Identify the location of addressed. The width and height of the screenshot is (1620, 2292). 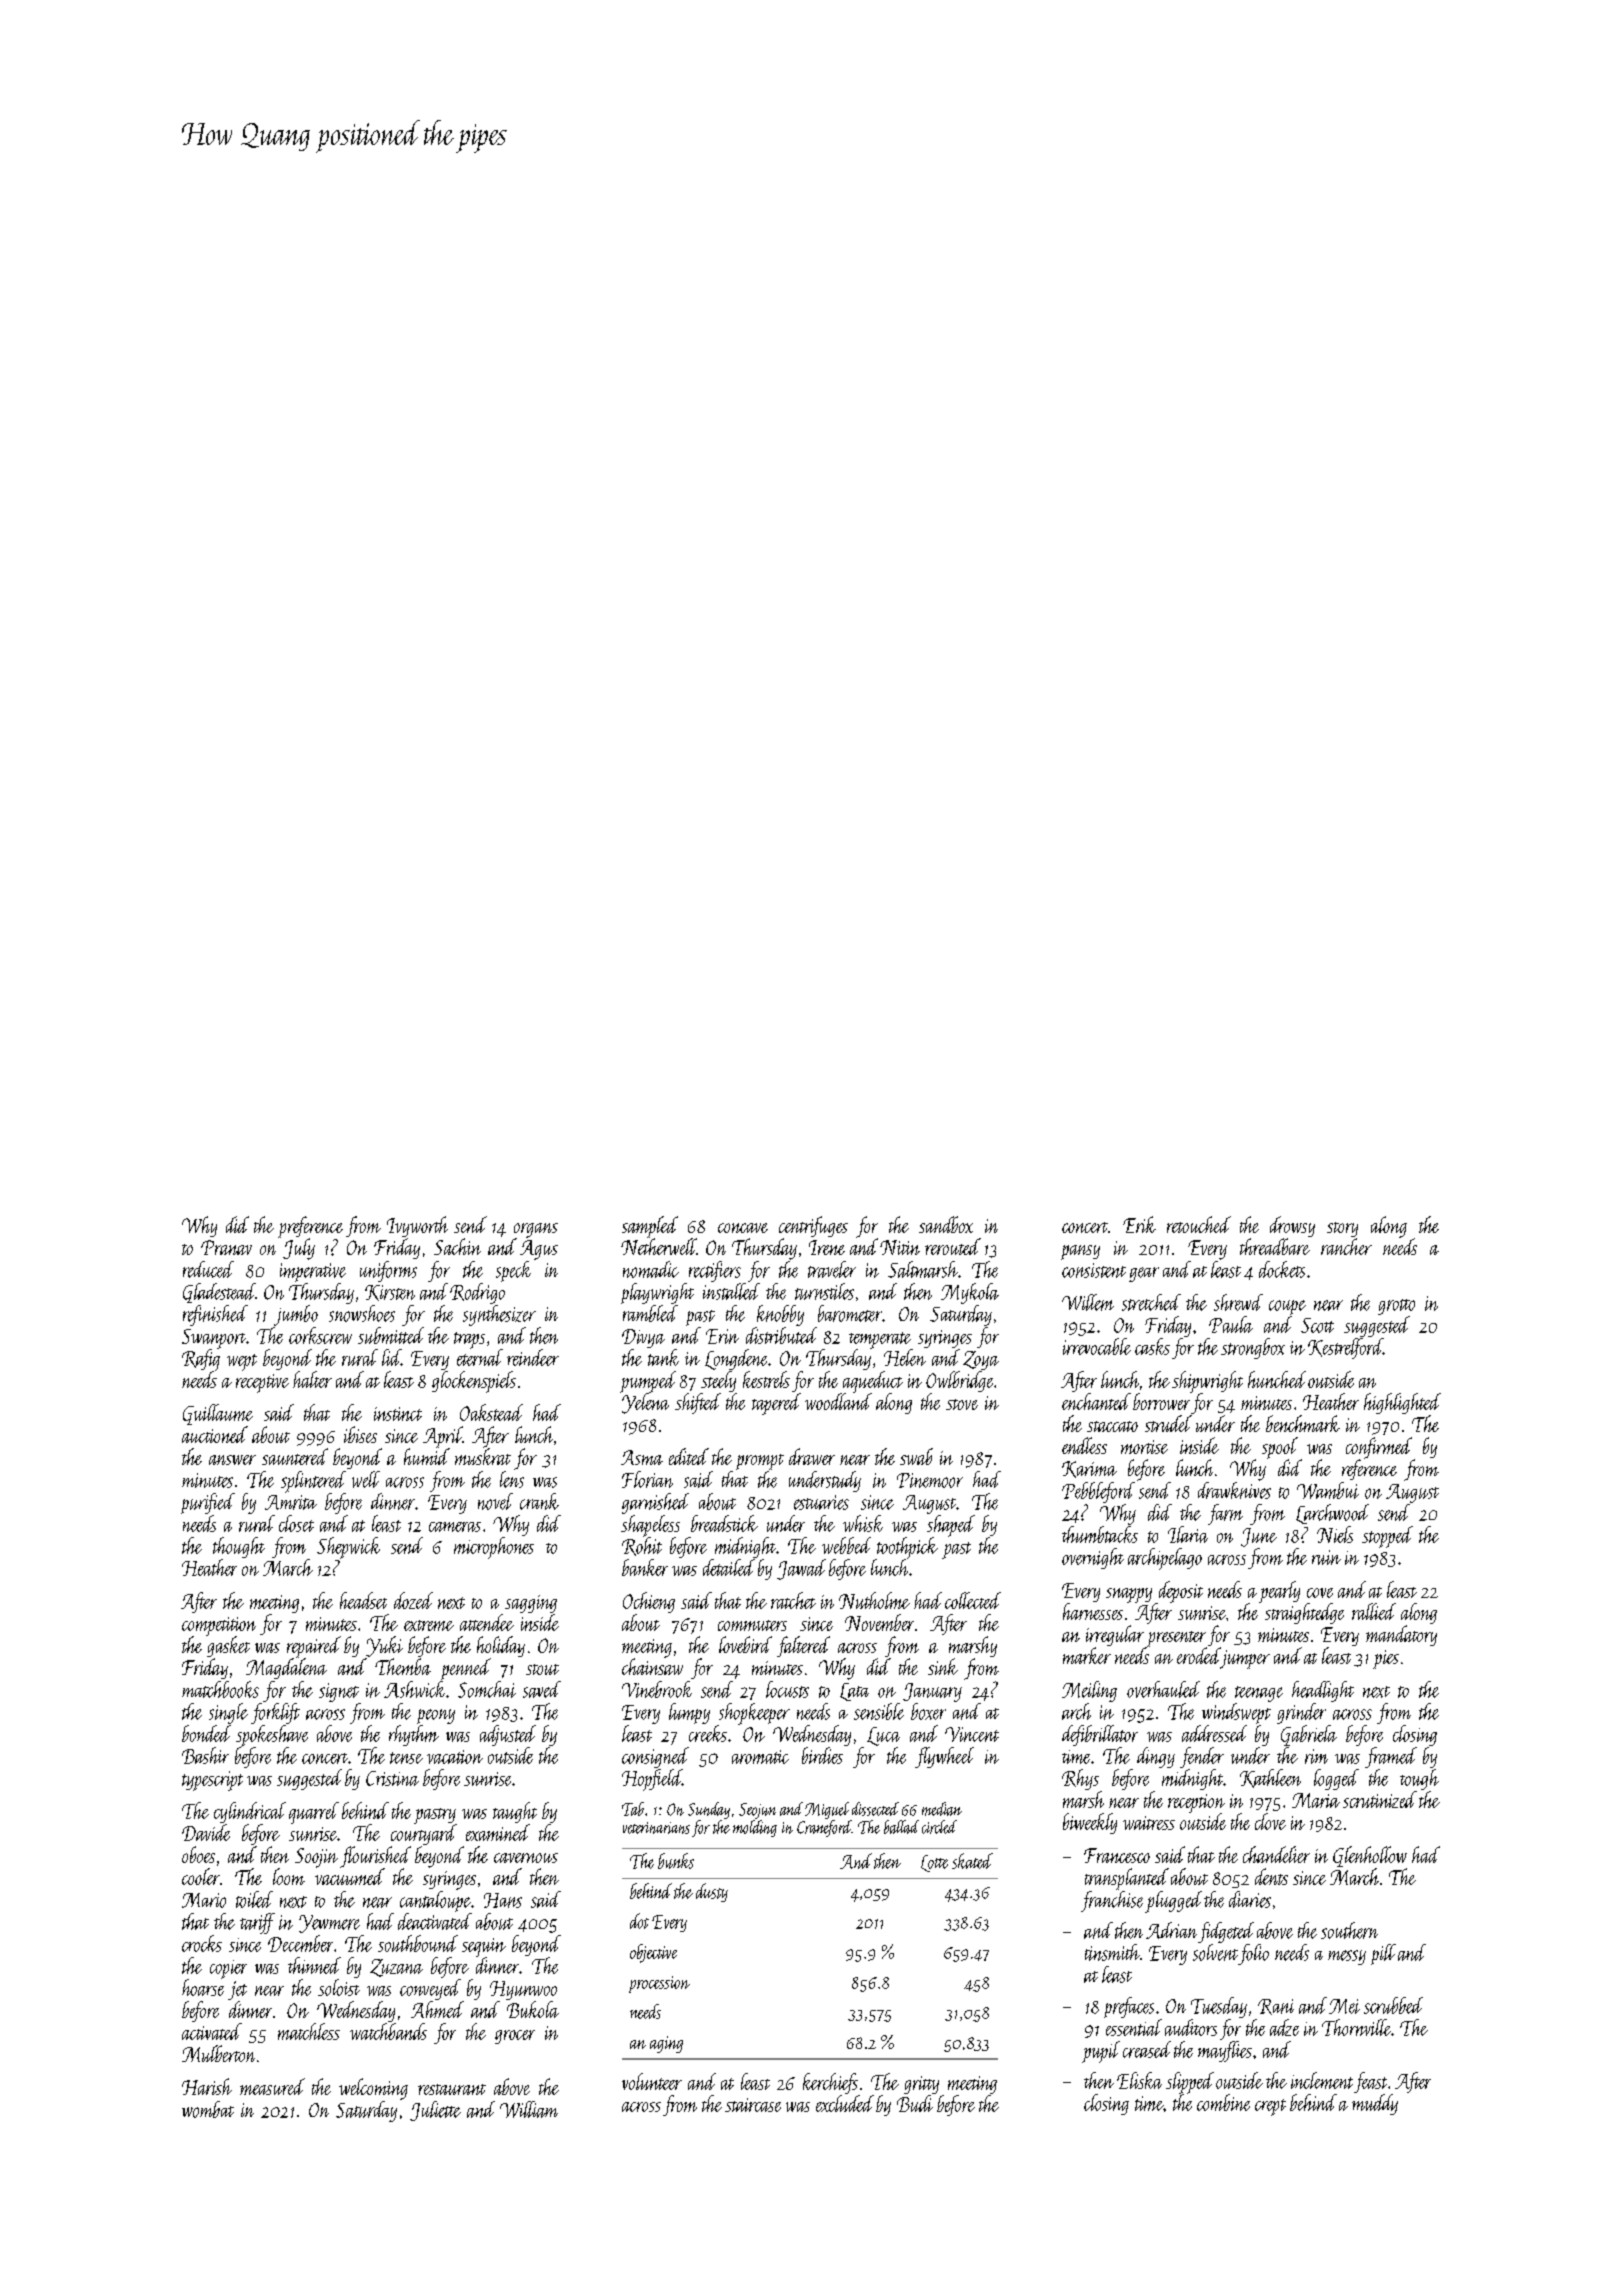
(1214, 1733).
